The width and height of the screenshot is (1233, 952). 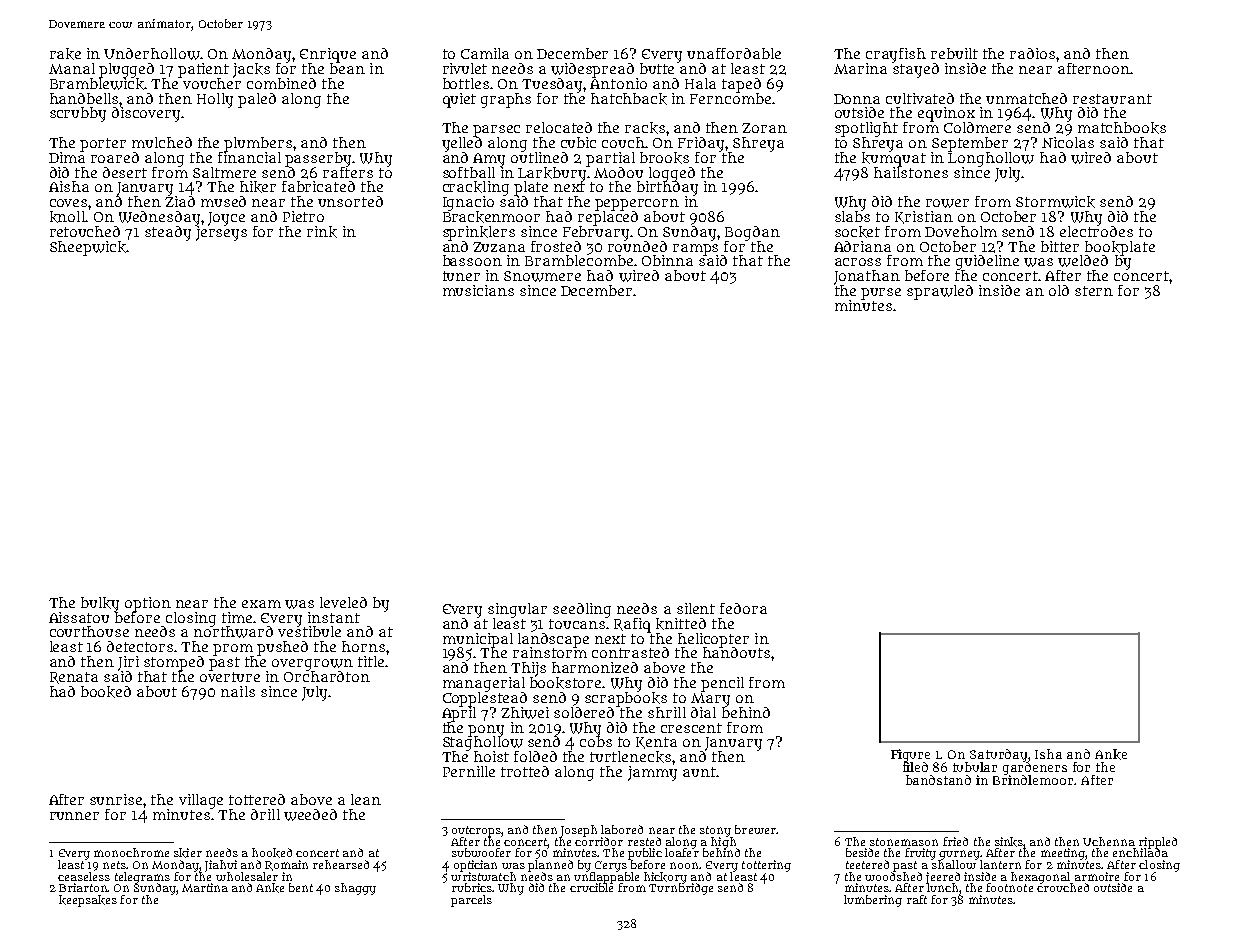 What do you see at coordinates (84, 876) in the screenshot?
I see `ceaseless` at bounding box center [84, 876].
